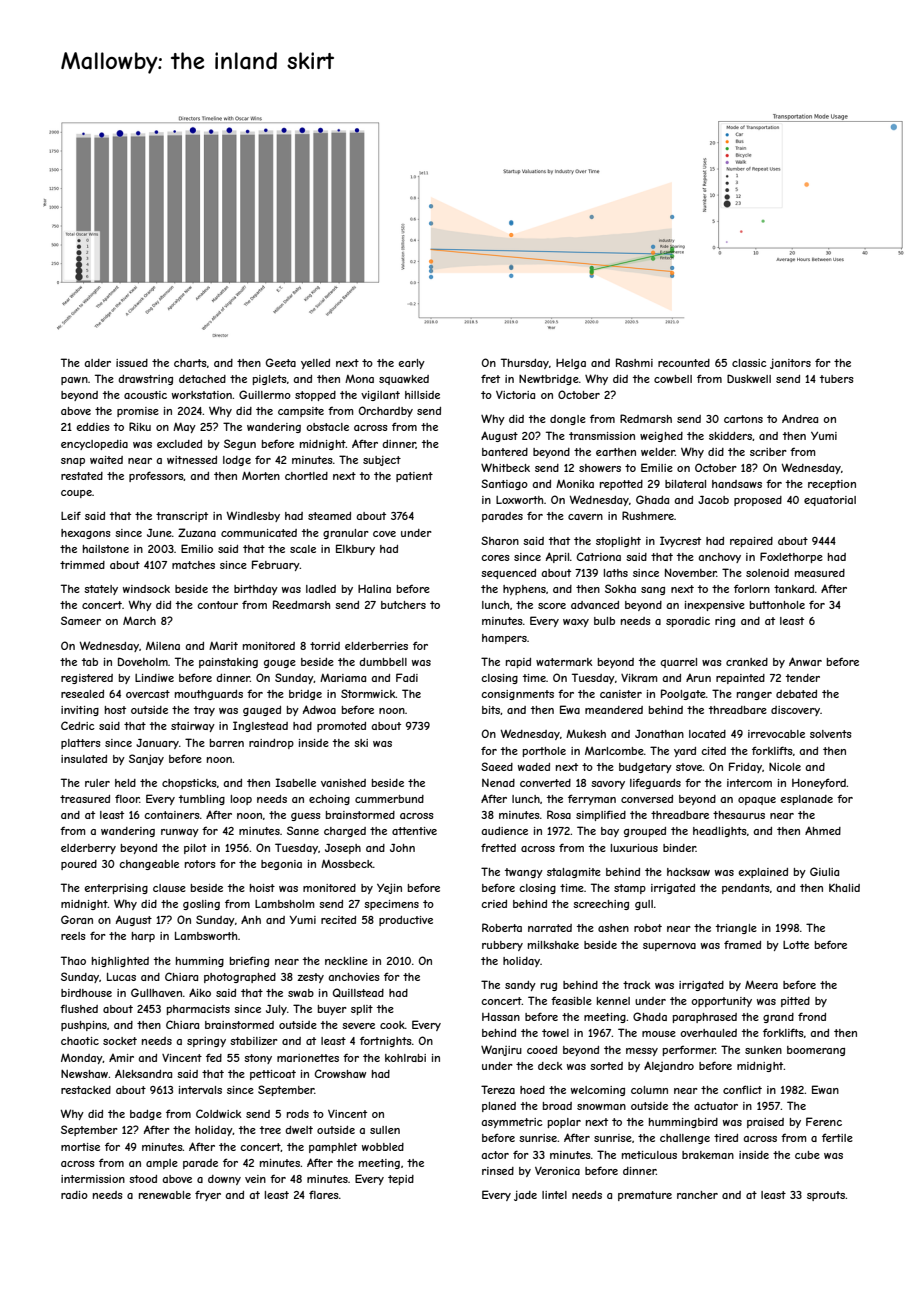  What do you see at coordinates (826, 1196) in the document?
I see `sprouts` at bounding box center [826, 1196].
